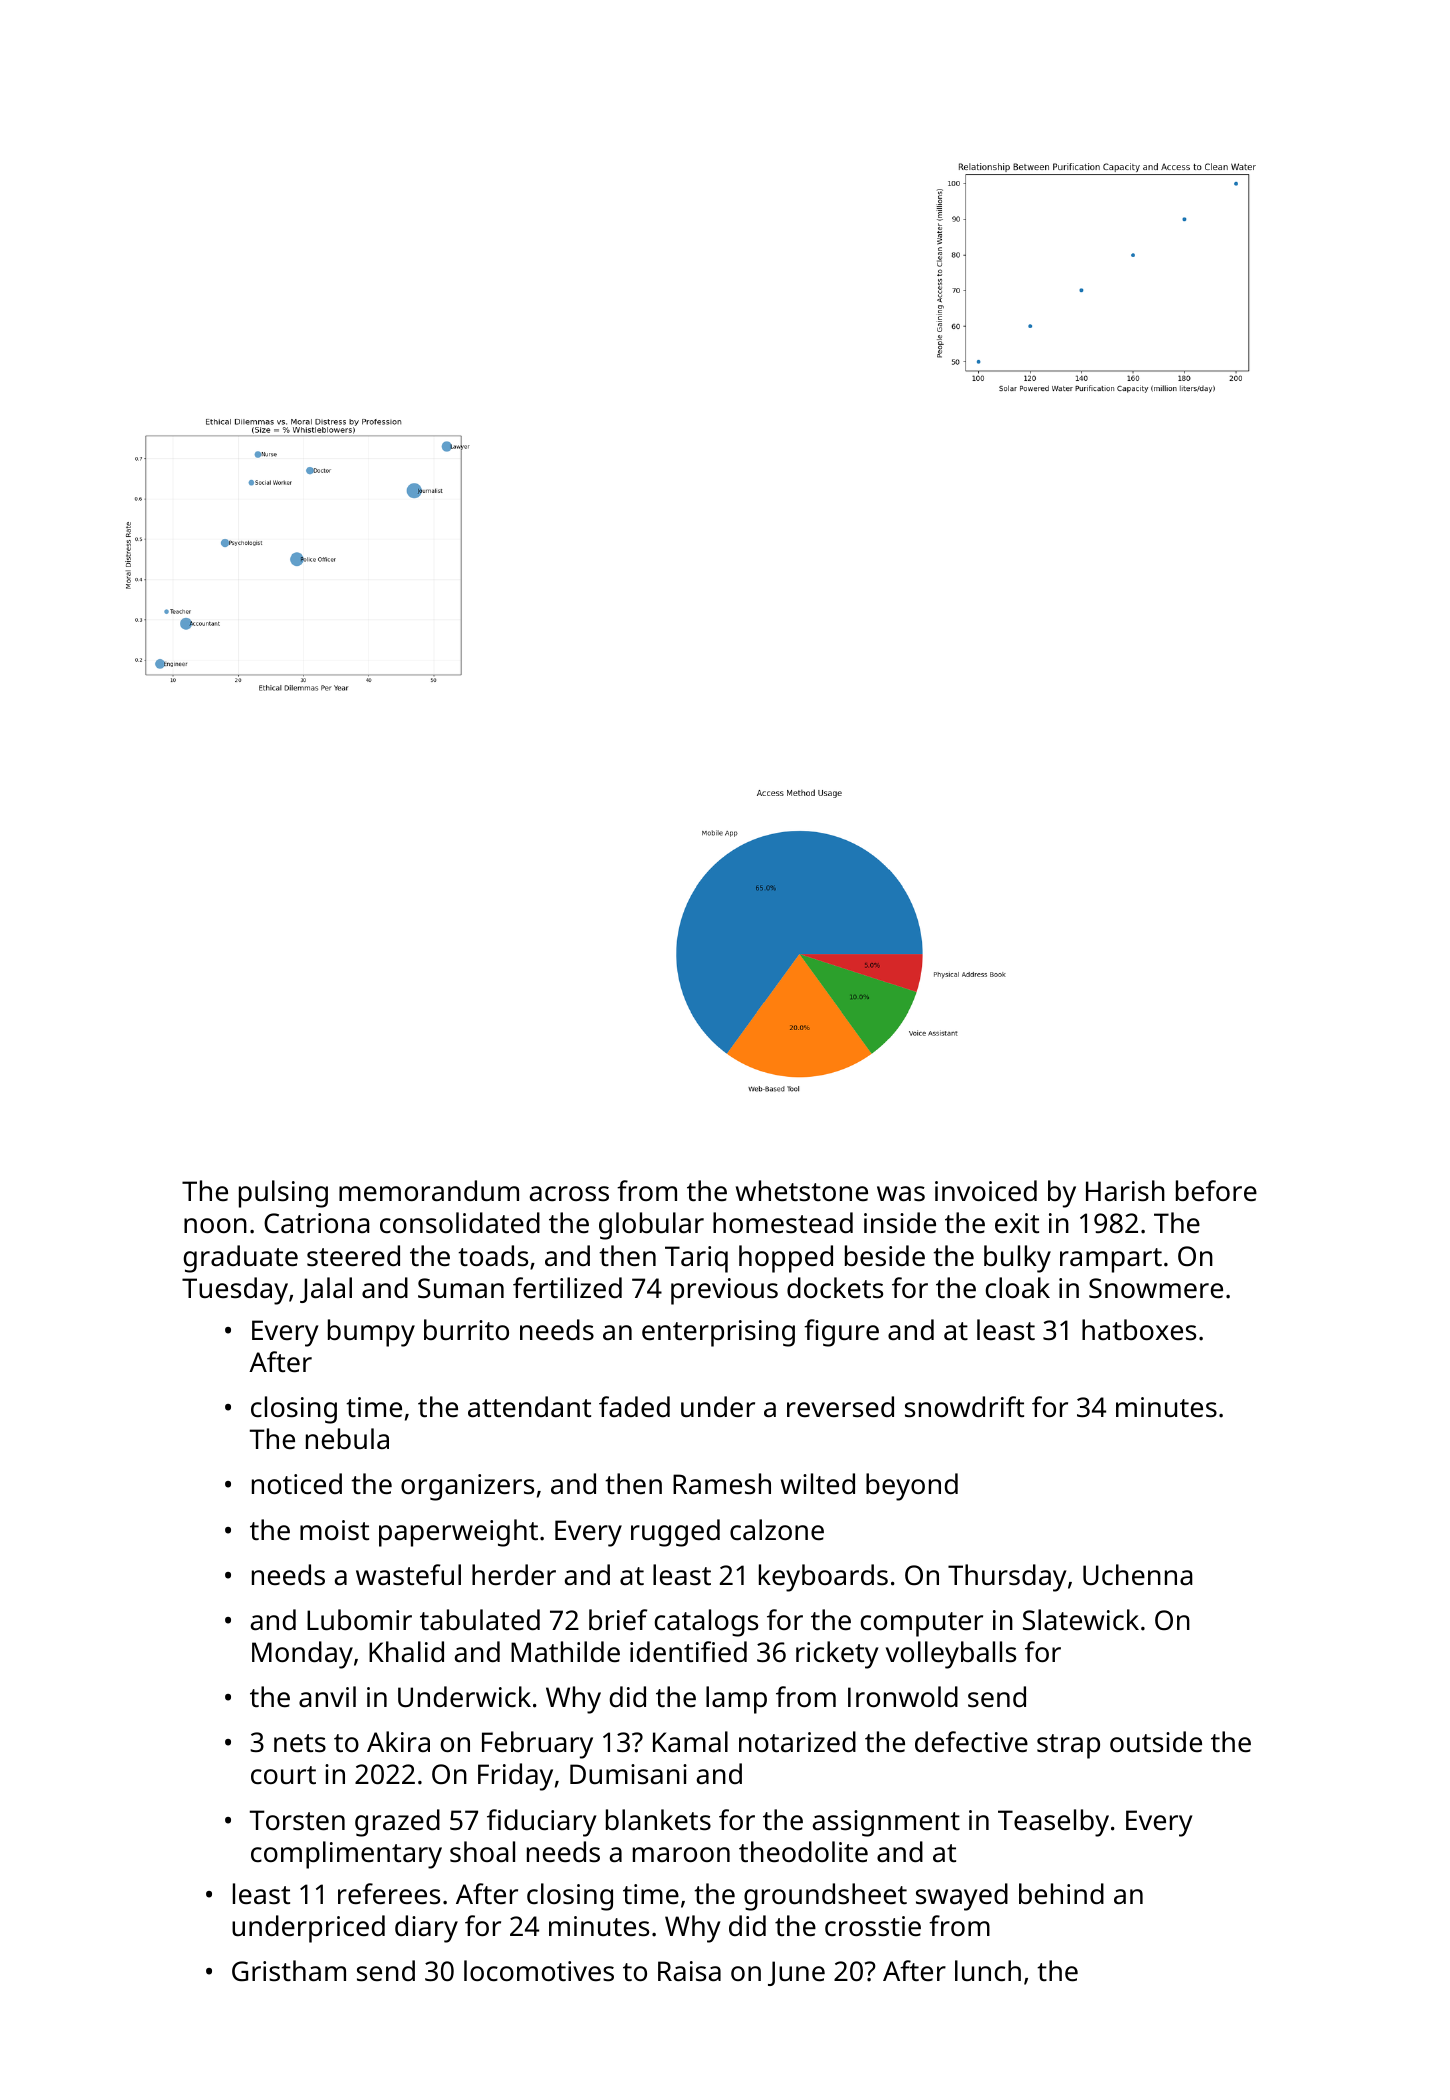 The height and width of the page is (2100, 1450). What do you see at coordinates (1111, 1260) in the page?
I see `rampart` at bounding box center [1111, 1260].
